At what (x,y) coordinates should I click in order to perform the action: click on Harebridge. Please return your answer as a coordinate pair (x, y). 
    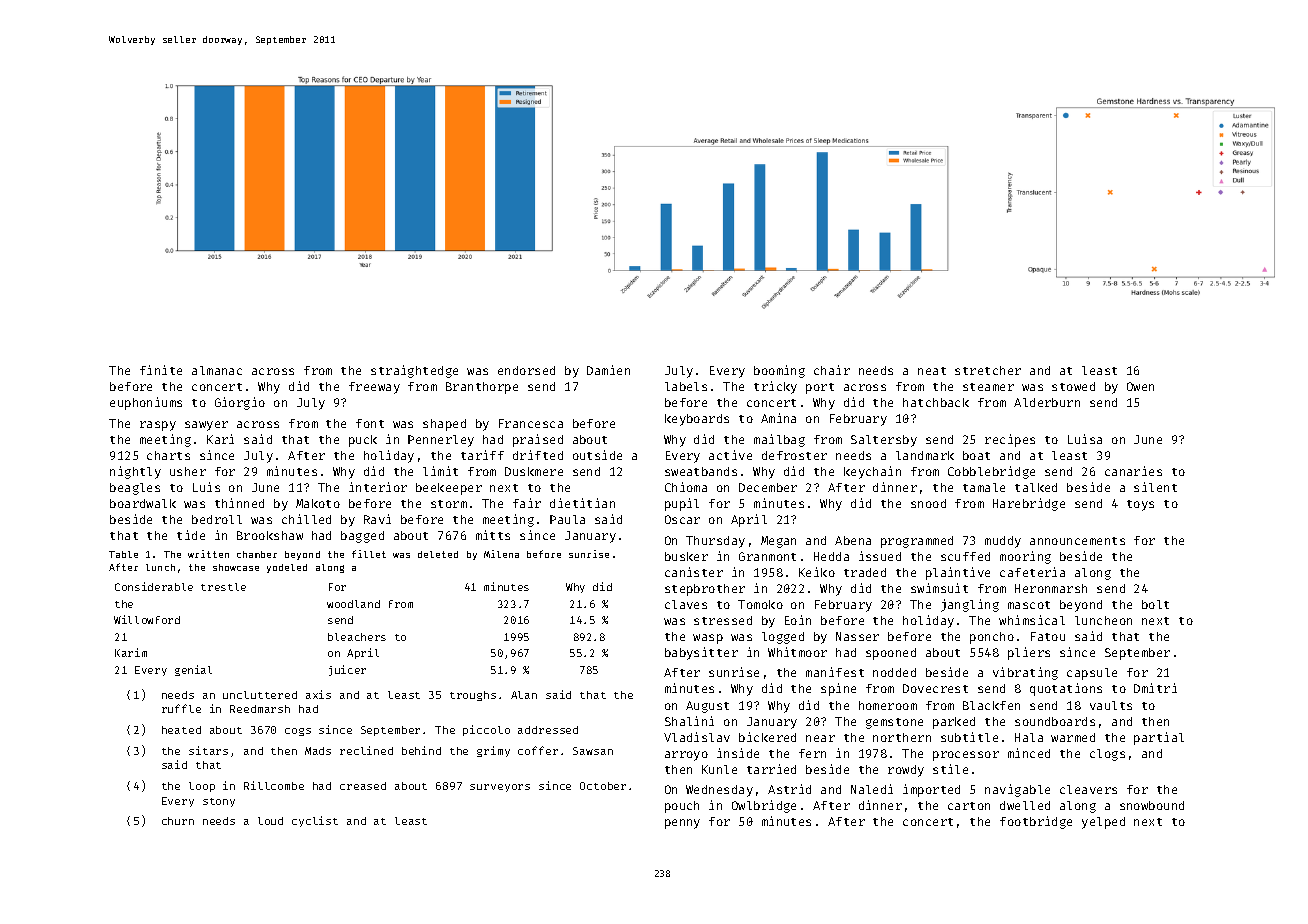
    Looking at the image, I should click on (1029, 504).
